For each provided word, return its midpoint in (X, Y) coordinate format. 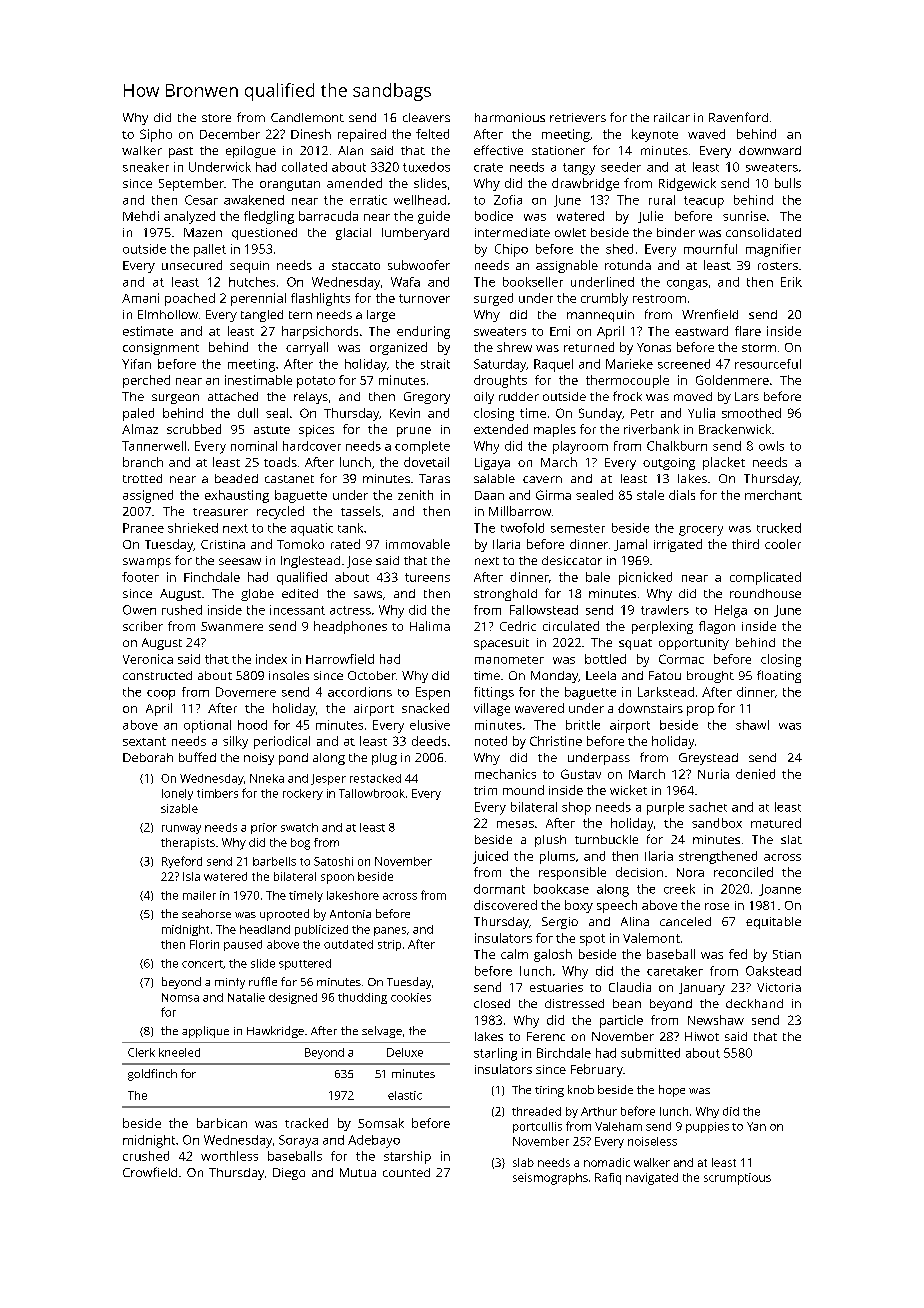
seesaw (240, 561)
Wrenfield (710, 314)
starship (407, 1157)
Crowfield (150, 1172)
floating (779, 676)
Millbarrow (520, 511)
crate (488, 167)
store (216, 118)
